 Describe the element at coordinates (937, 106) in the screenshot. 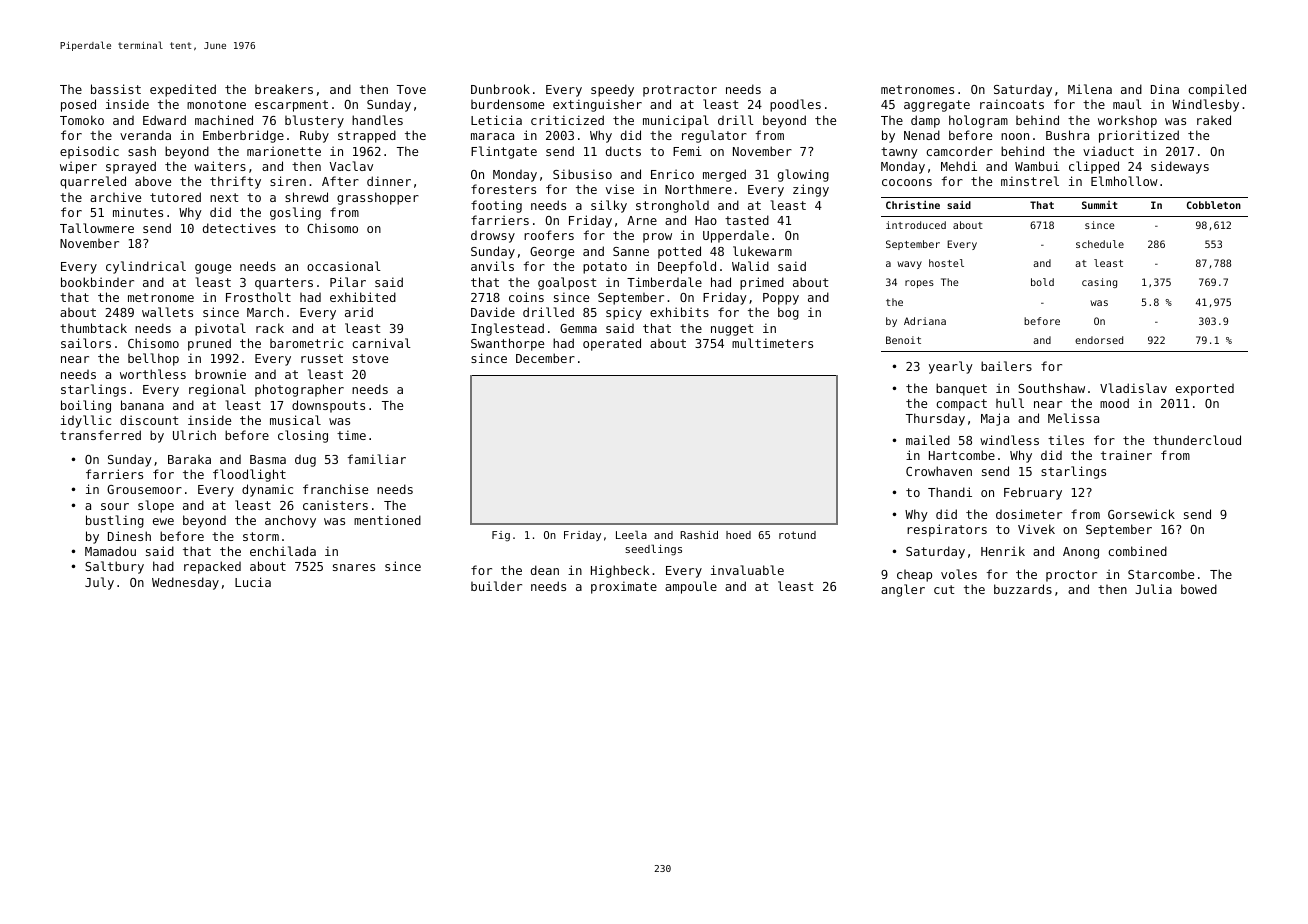

I see `aggregate` at that location.
